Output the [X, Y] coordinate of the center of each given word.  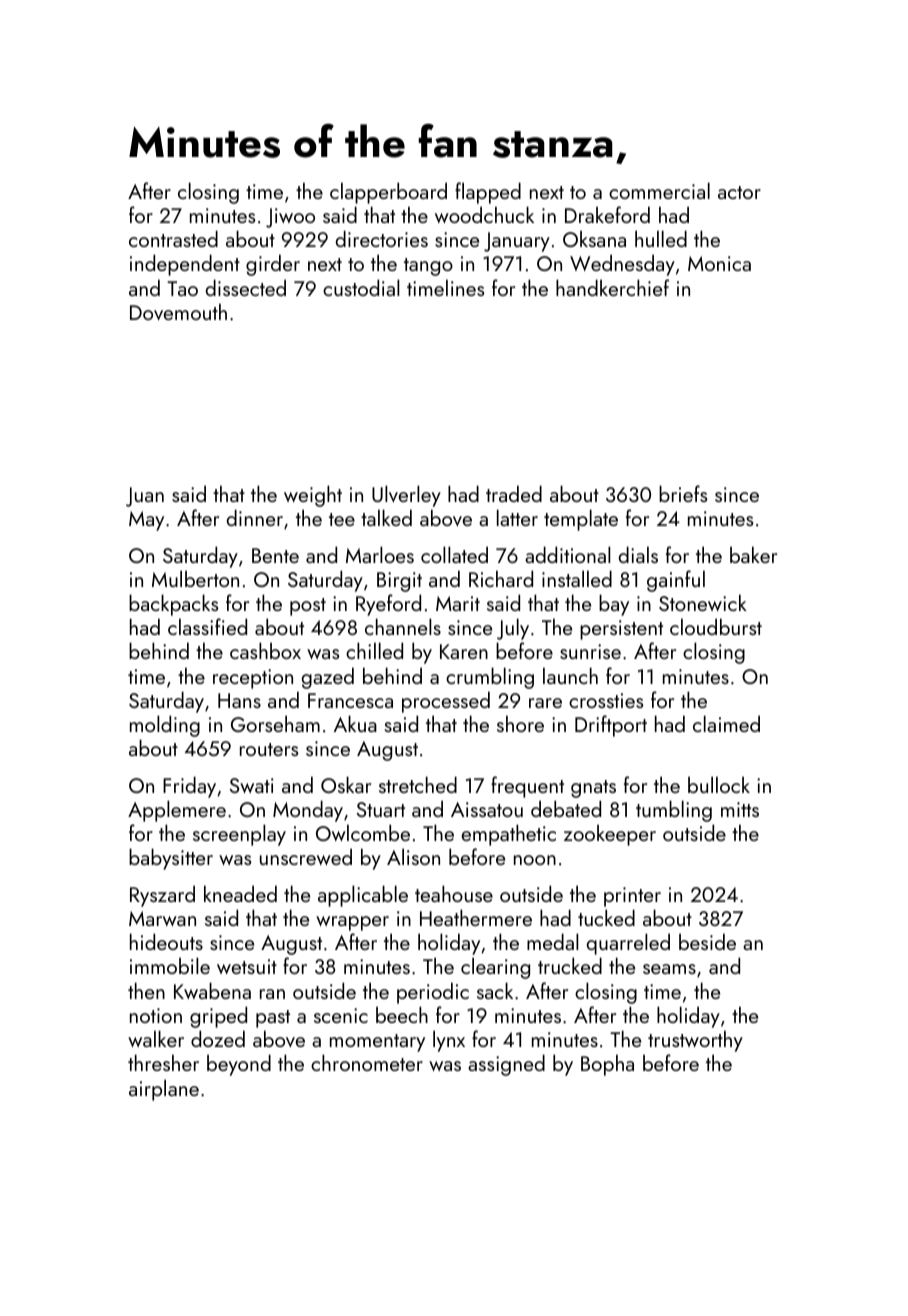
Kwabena [212, 990]
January [517, 242]
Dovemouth [178, 311]
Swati [252, 785]
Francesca [350, 700]
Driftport [611, 726]
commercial [659, 190]
